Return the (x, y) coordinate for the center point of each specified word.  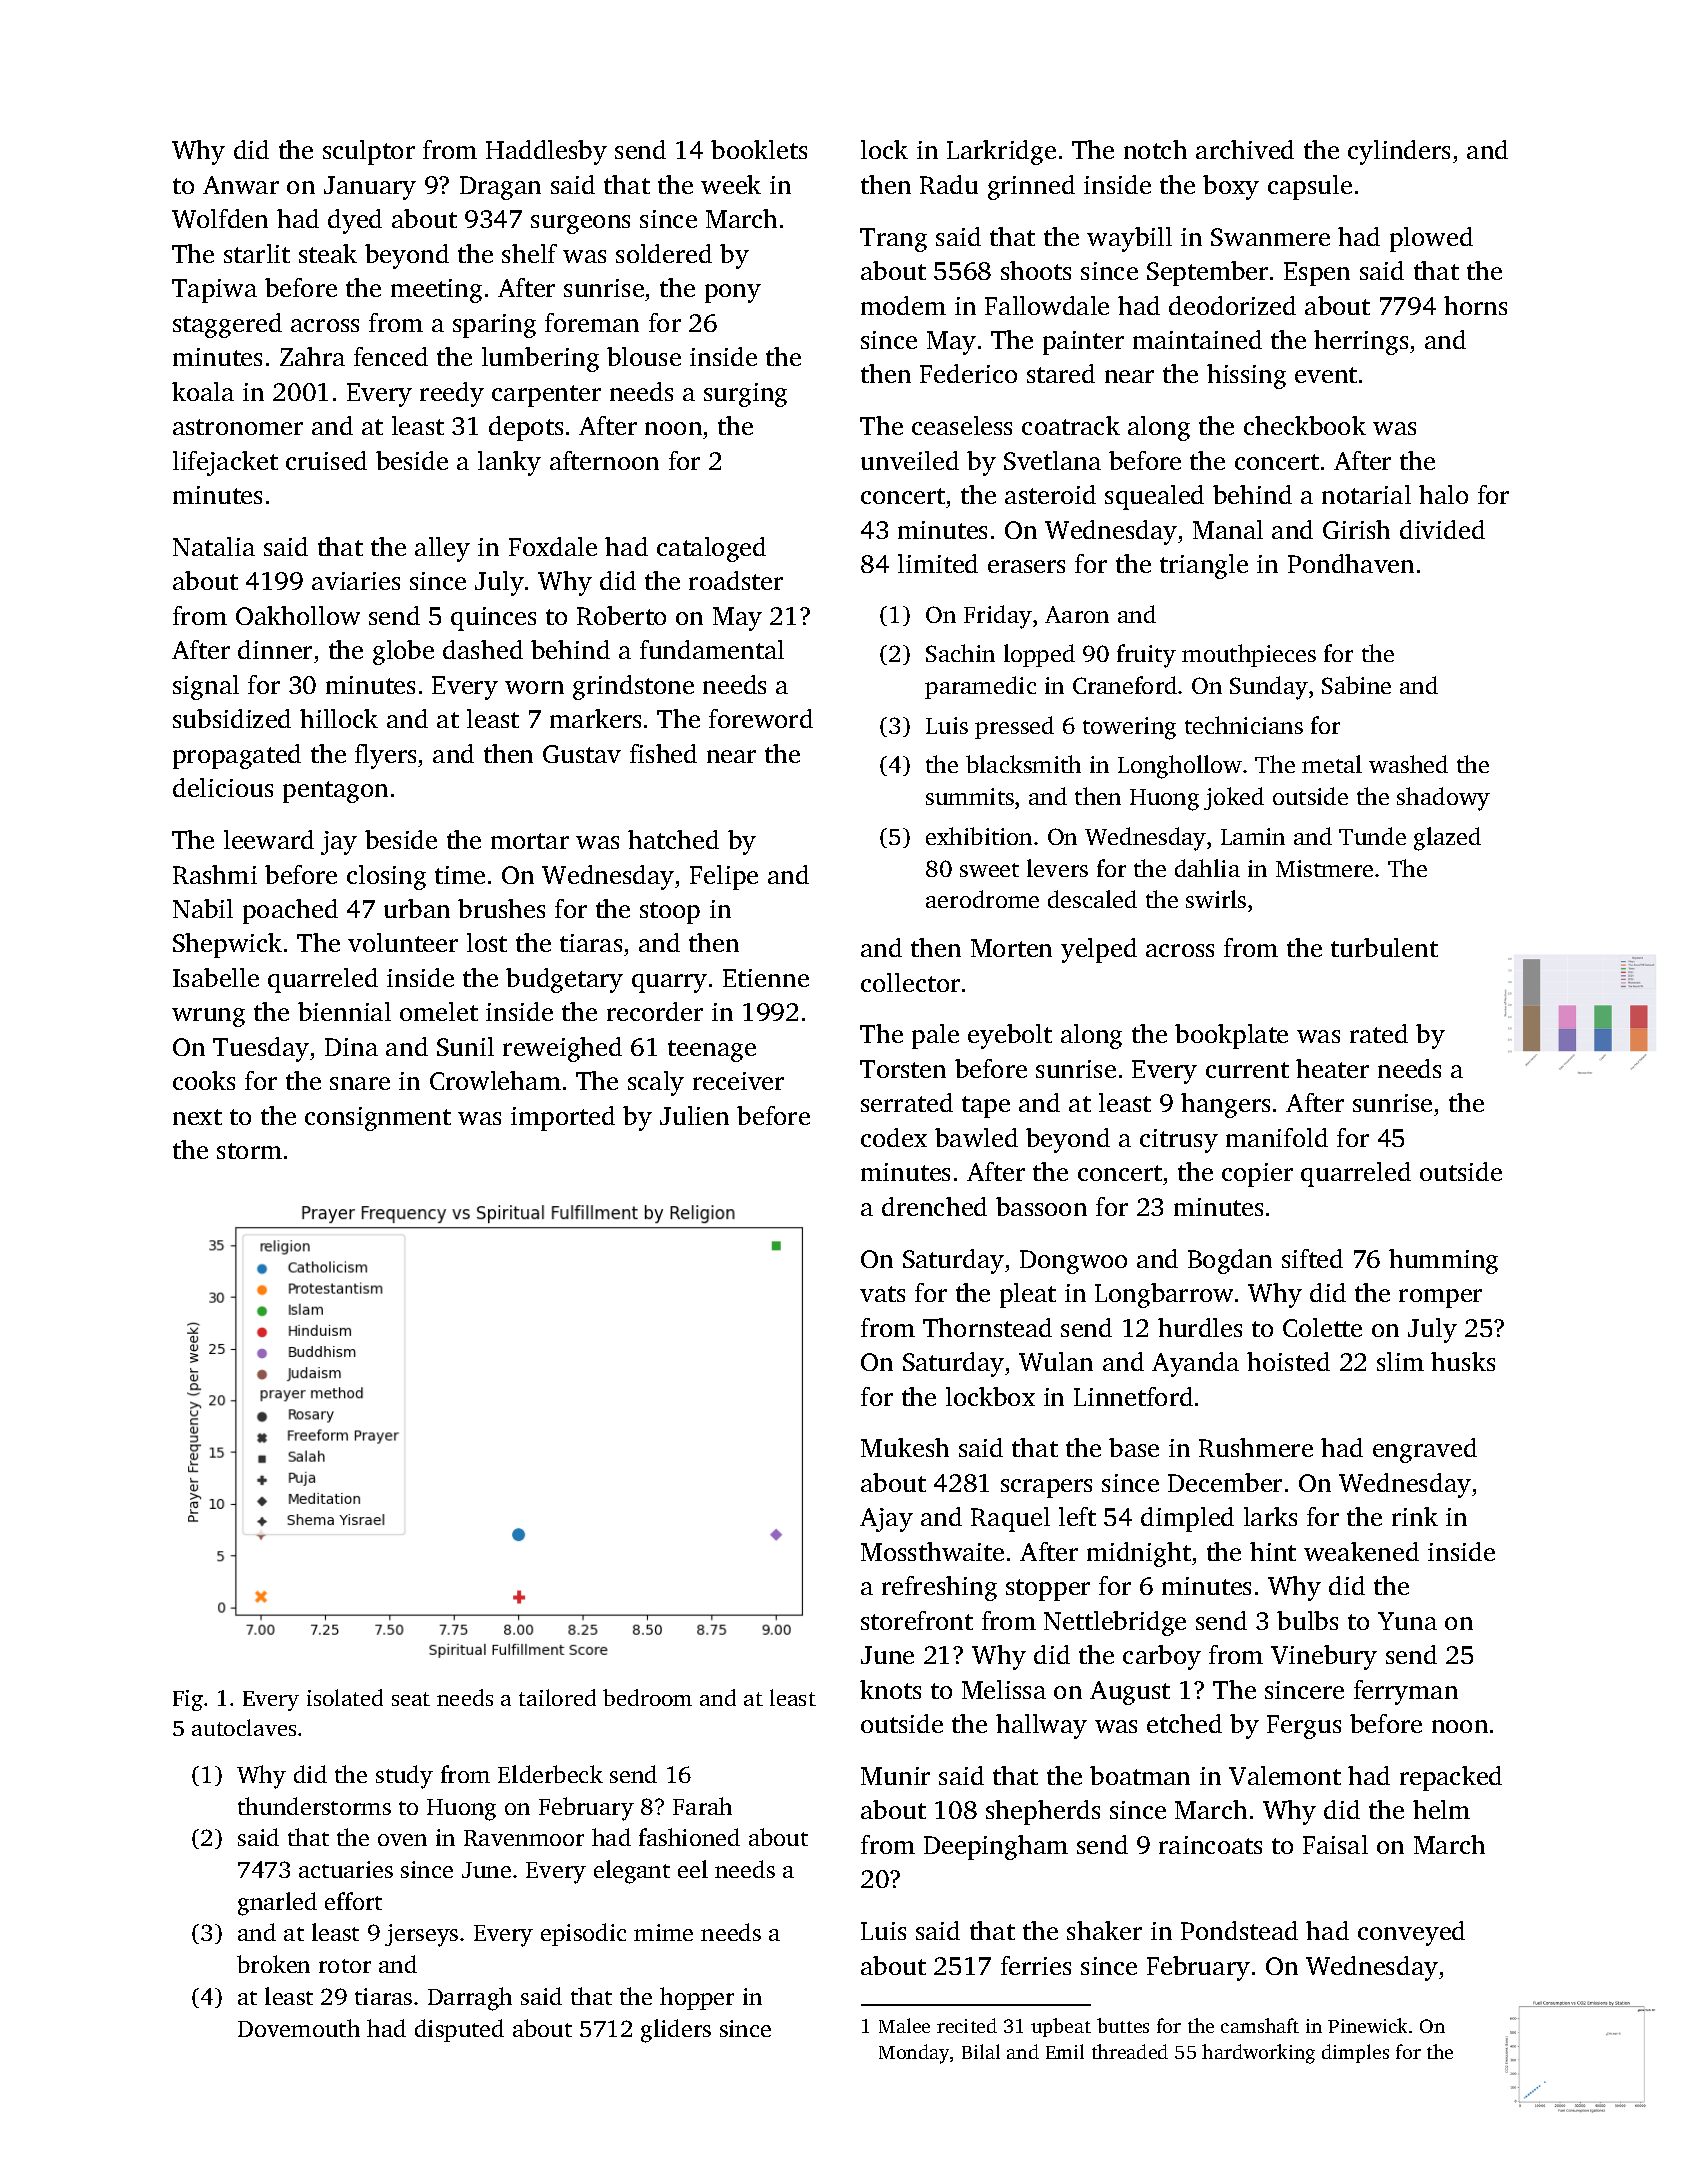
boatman (1140, 1775)
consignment (378, 1119)
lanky (509, 463)
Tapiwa (214, 291)
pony (733, 293)
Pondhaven (1351, 563)
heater (1332, 1068)
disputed (459, 2030)
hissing (1246, 376)
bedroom (647, 1697)
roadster (736, 580)
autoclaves (244, 1727)
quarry (669, 983)
